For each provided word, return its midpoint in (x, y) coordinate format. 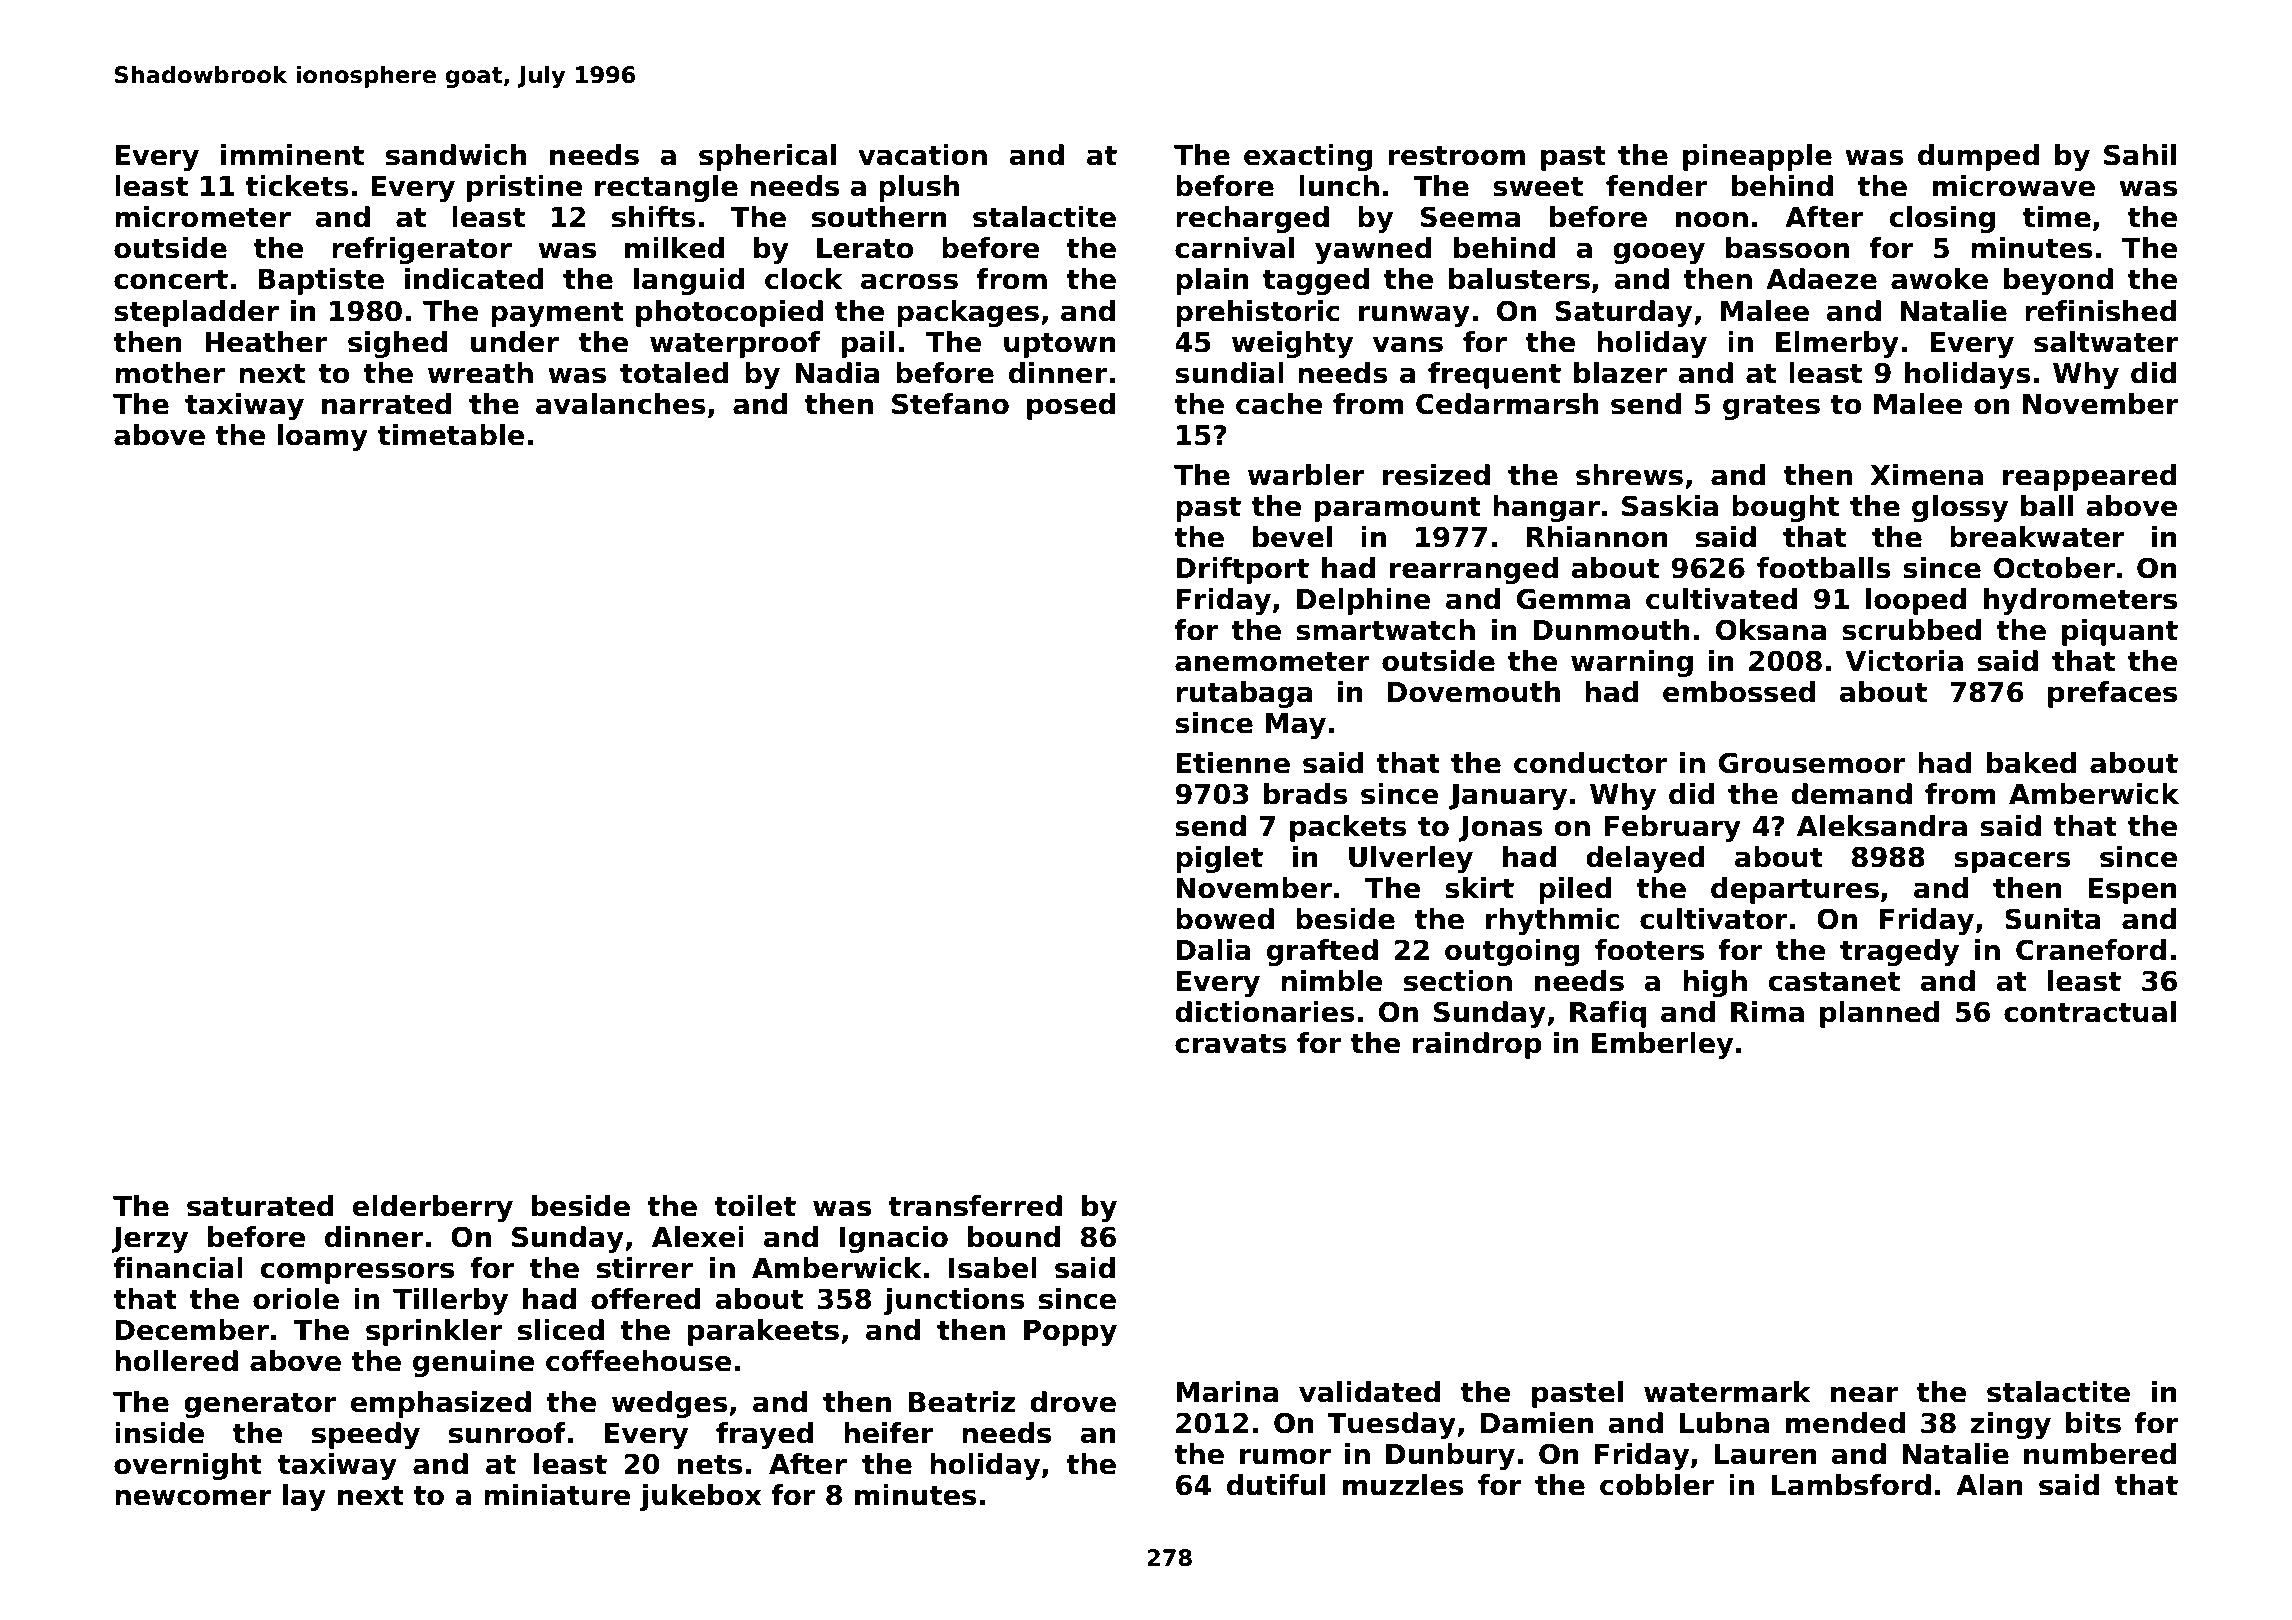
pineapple (1757, 157)
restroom (1457, 156)
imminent (292, 155)
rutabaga (1244, 694)
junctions (954, 1301)
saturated (260, 1206)
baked (2032, 763)
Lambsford (1851, 1485)
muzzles (1403, 1485)
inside (159, 1433)
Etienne (1233, 763)
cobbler (1657, 1485)
